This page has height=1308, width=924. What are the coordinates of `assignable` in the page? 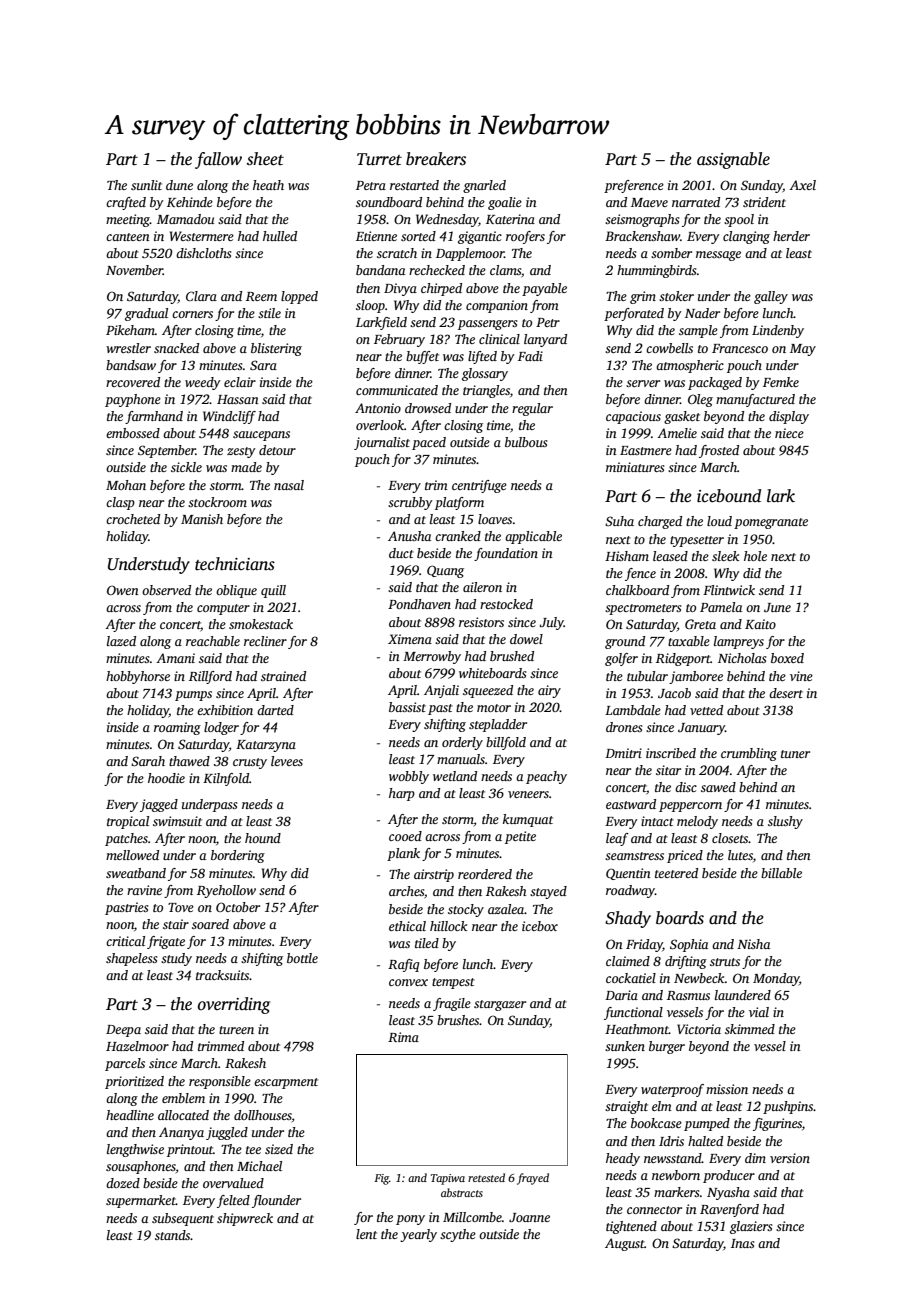 It's located at (733, 160).
